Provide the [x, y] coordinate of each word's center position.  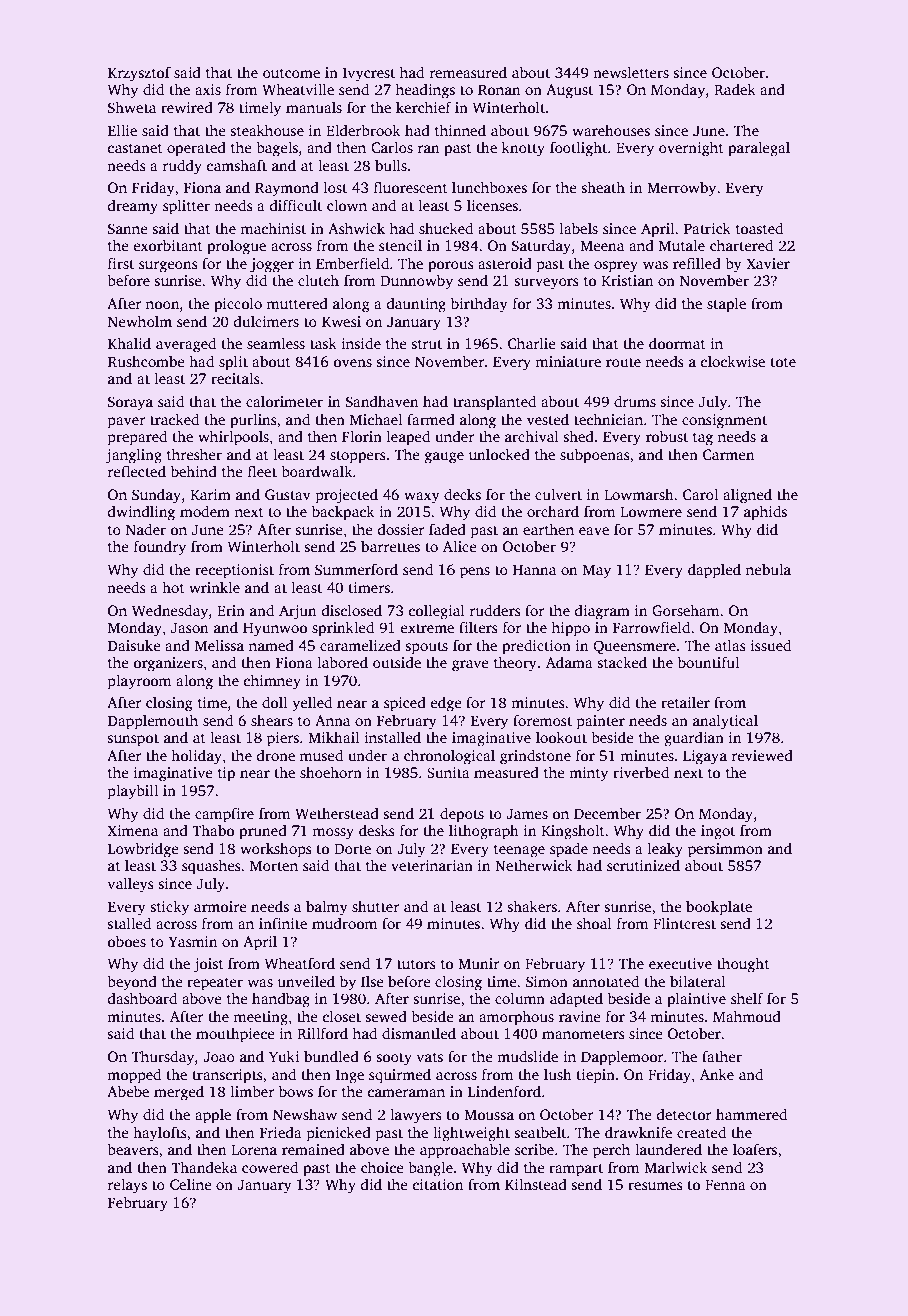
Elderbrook [363, 130]
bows [296, 1091]
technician [608, 419]
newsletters [631, 72]
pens [475, 573]
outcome [291, 73]
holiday [196, 757]
